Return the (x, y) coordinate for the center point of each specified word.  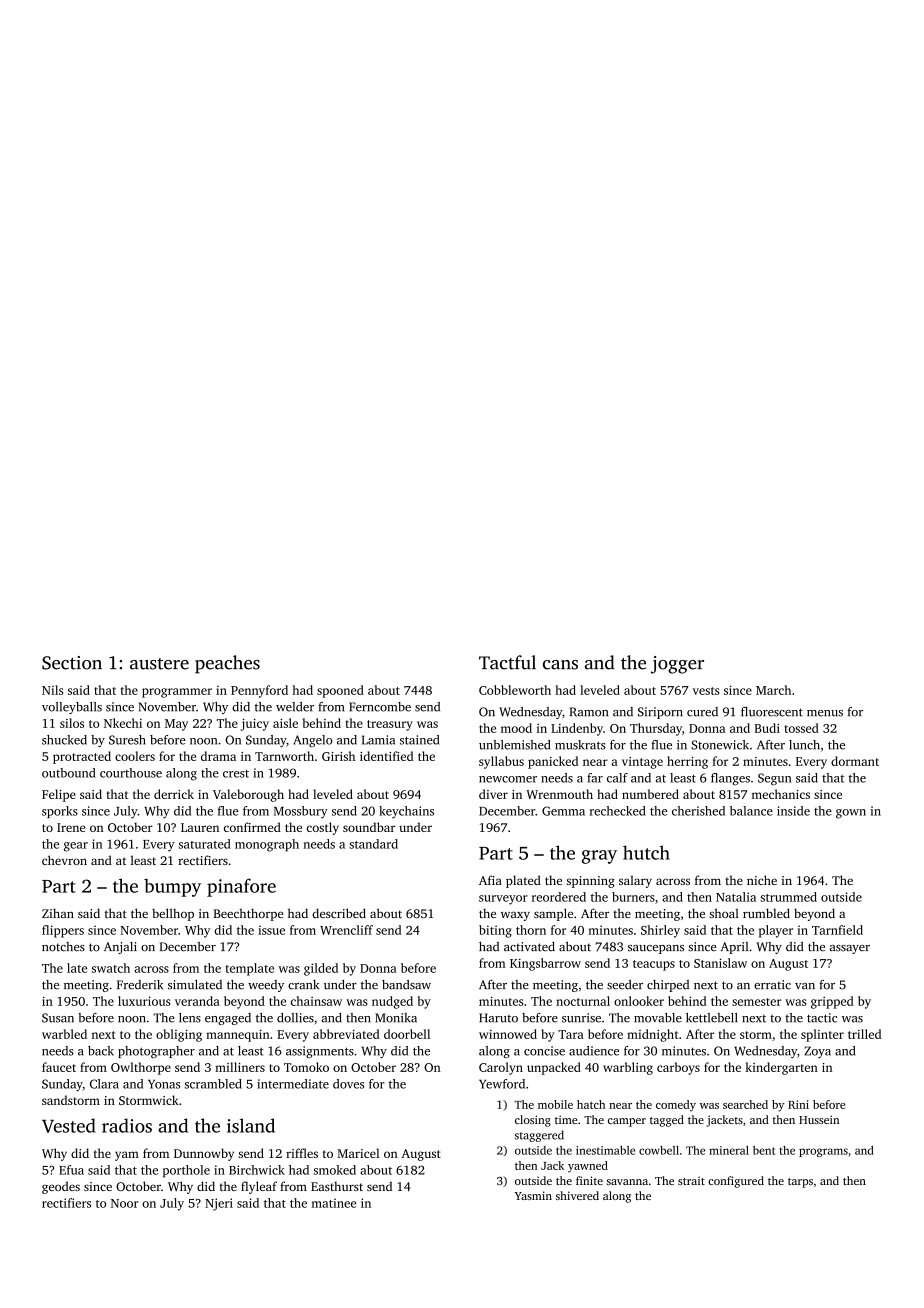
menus (825, 713)
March (773, 690)
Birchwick (257, 1170)
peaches (227, 664)
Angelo (313, 741)
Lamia (378, 740)
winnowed (508, 1034)
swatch (111, 968)
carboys (678, 1068)
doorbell (407, 1034)
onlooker (639, 1001)
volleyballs (72, 708)
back (101, 1051)
